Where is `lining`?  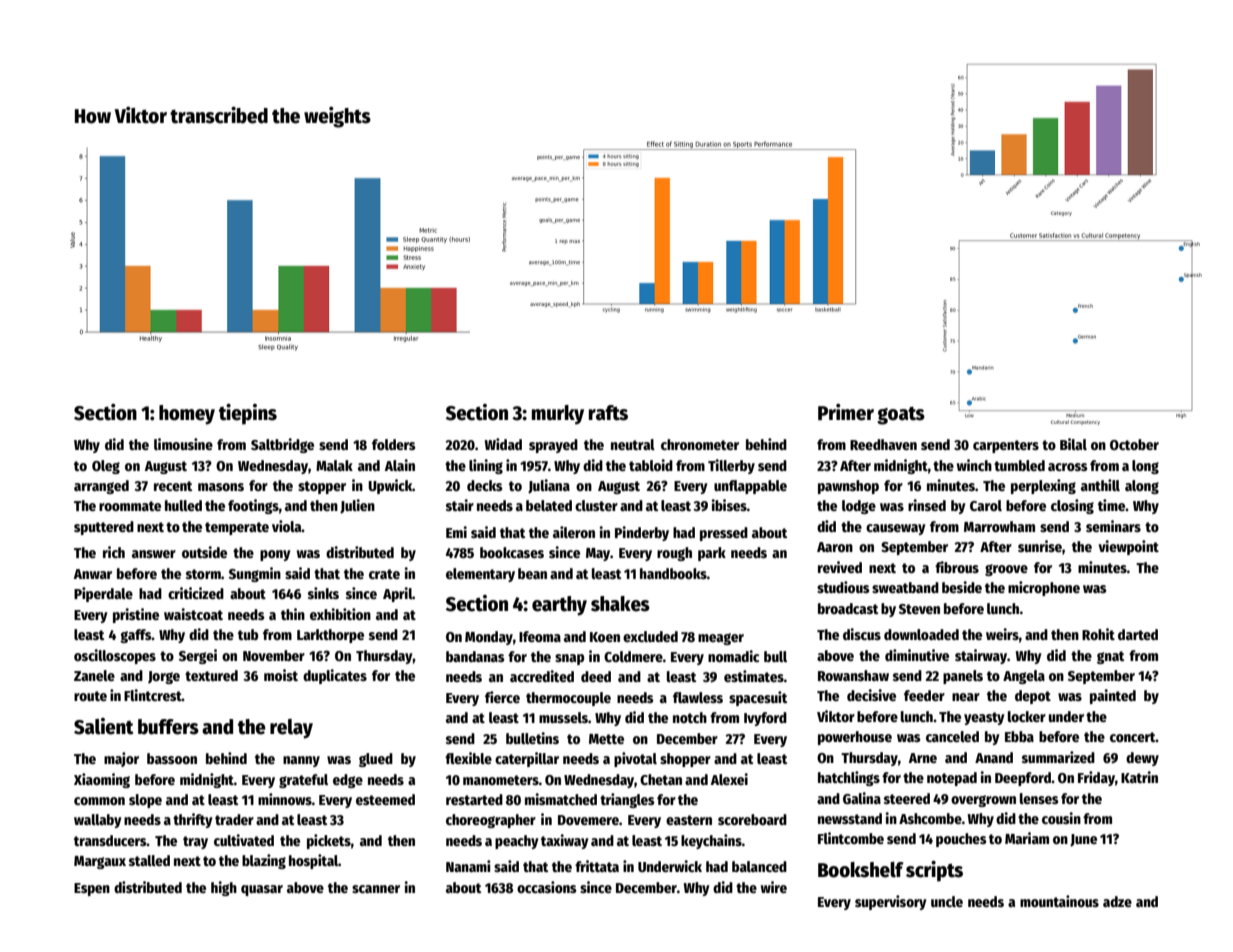
lining is located at coordinates (486, 466).
